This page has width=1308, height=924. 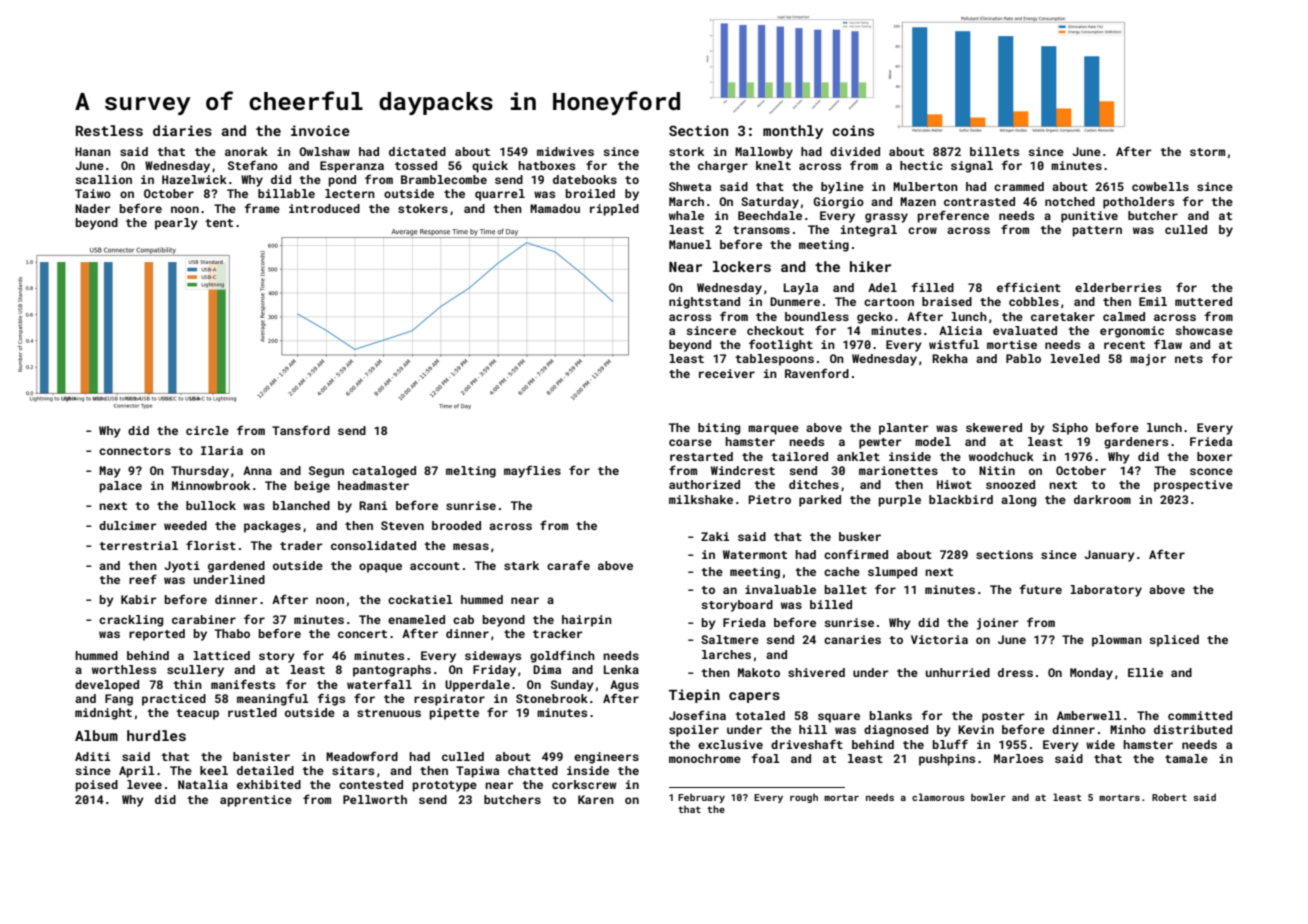 What do you see at coordinates (705, 758) in the page?
I see `monochrome` at bounding box center [705, 758].
